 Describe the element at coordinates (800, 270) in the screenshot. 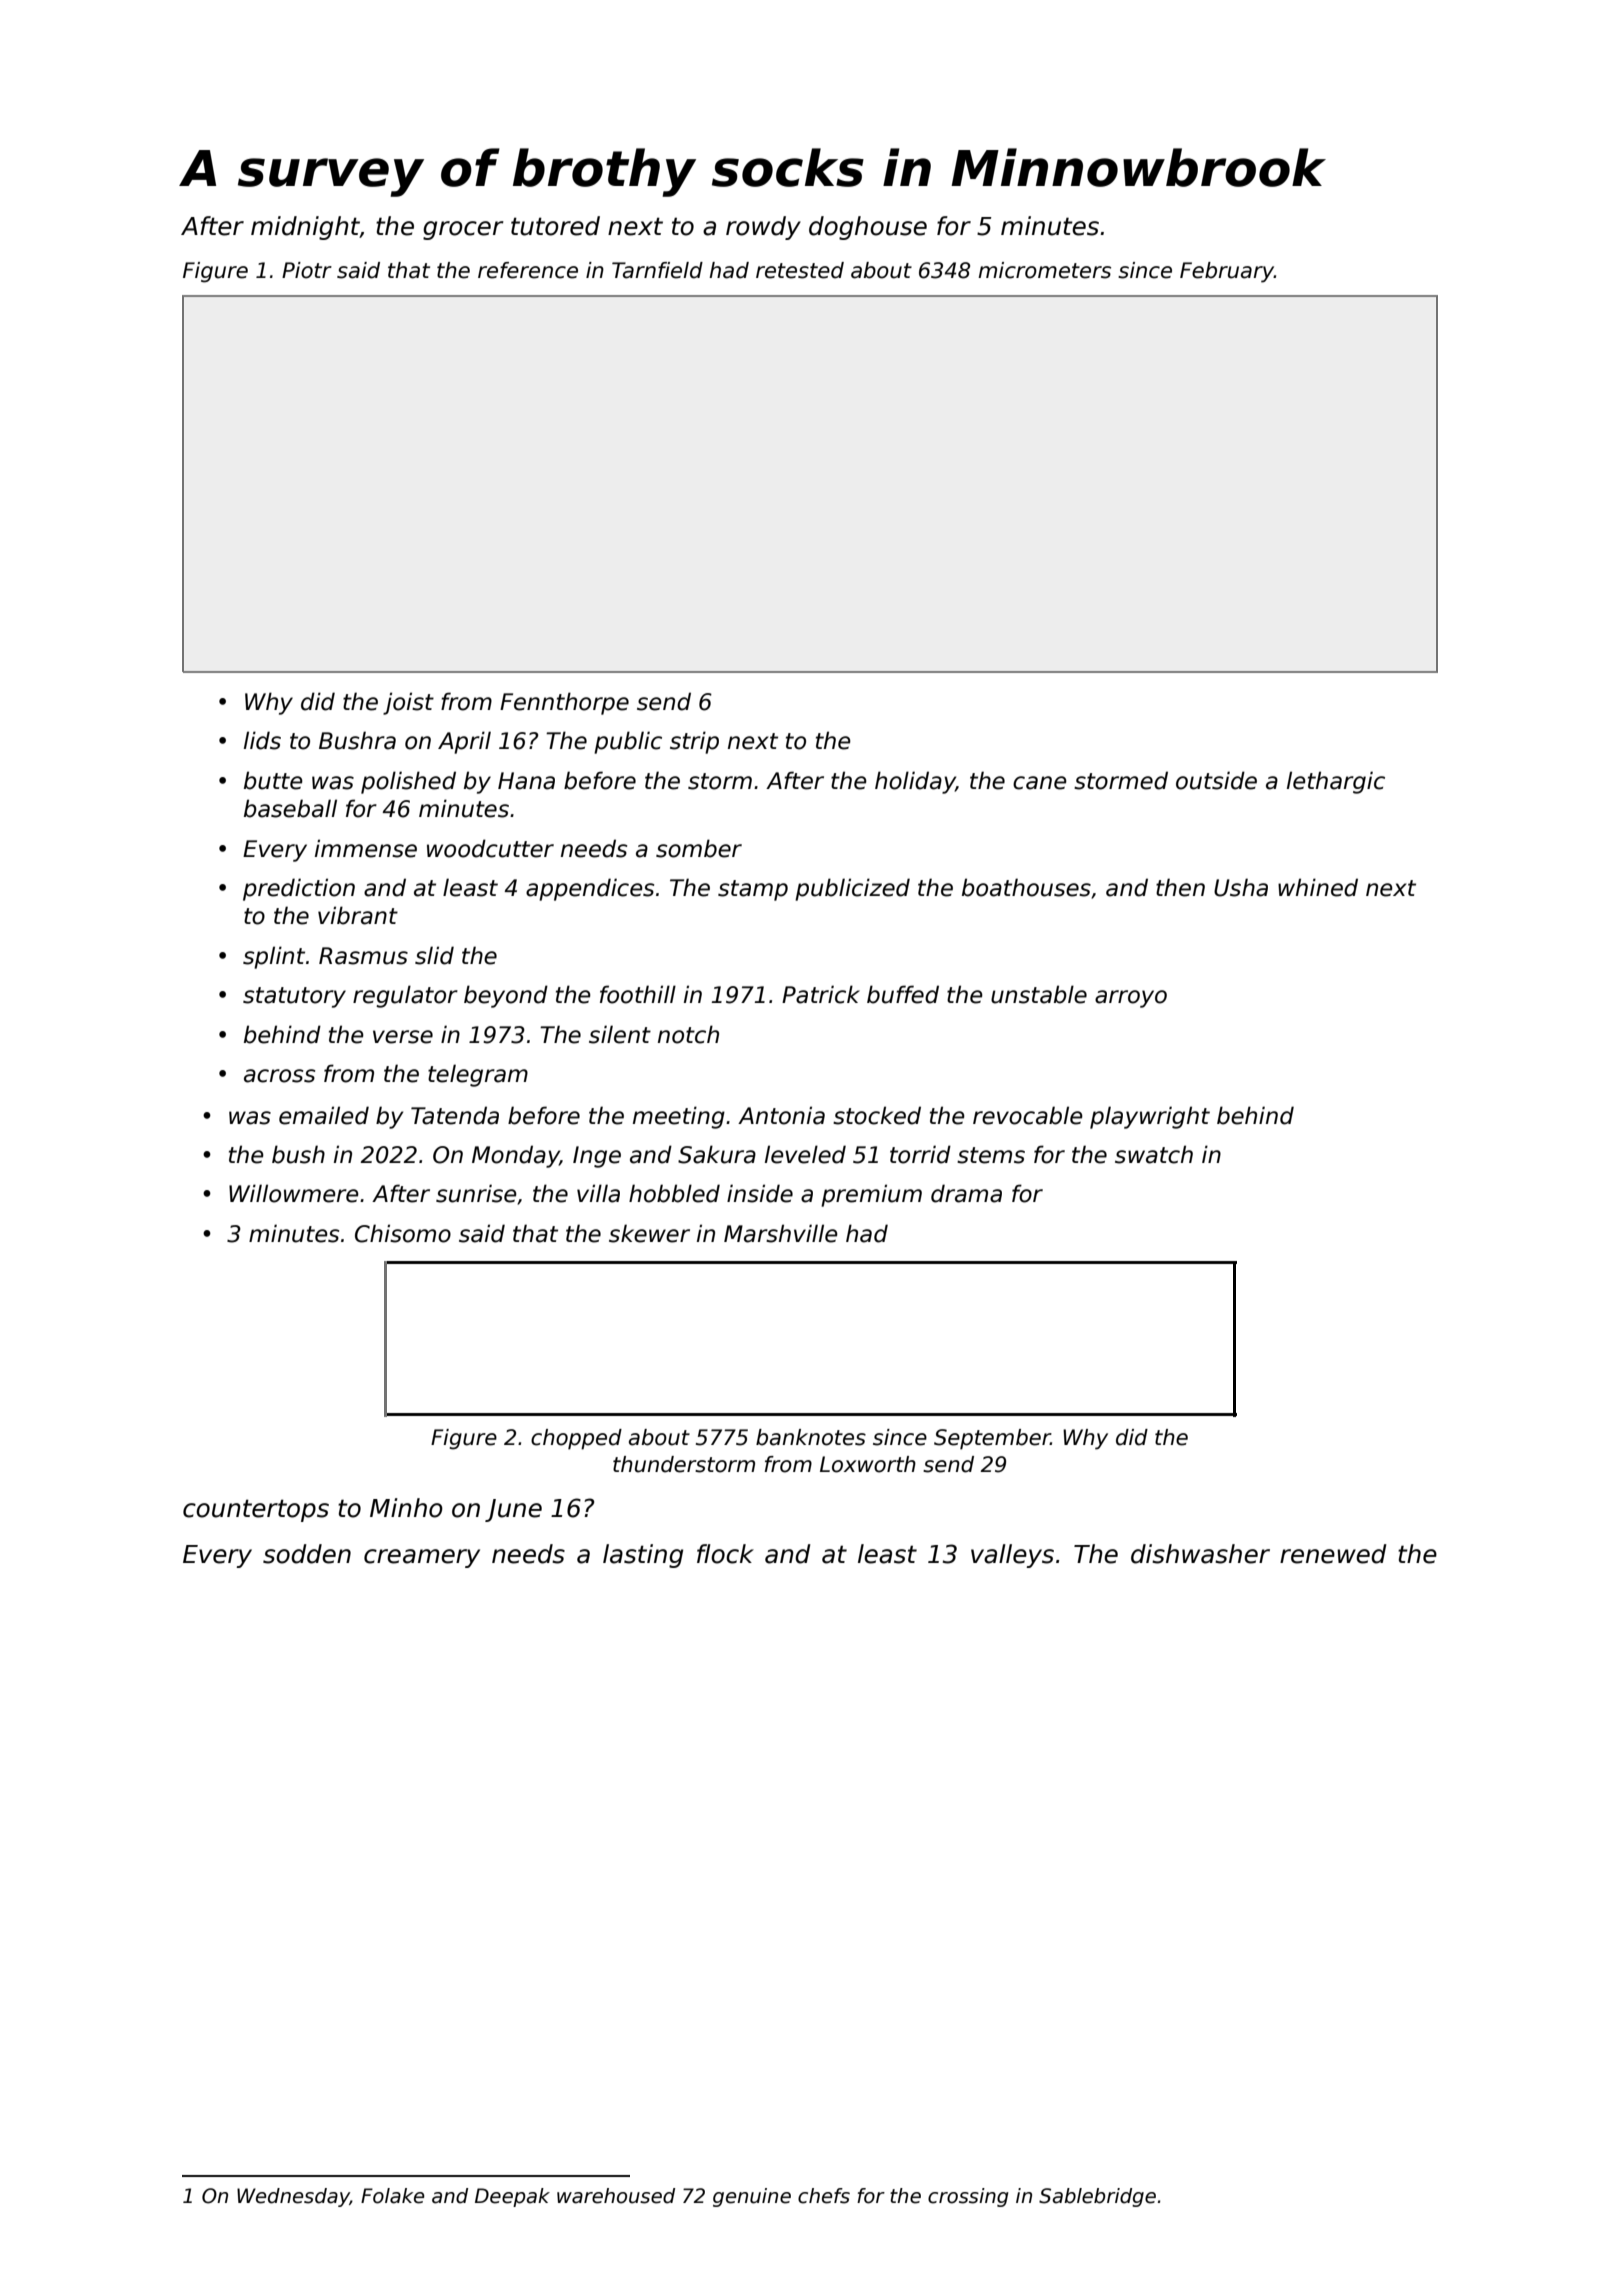

I see `retested` at that location.
